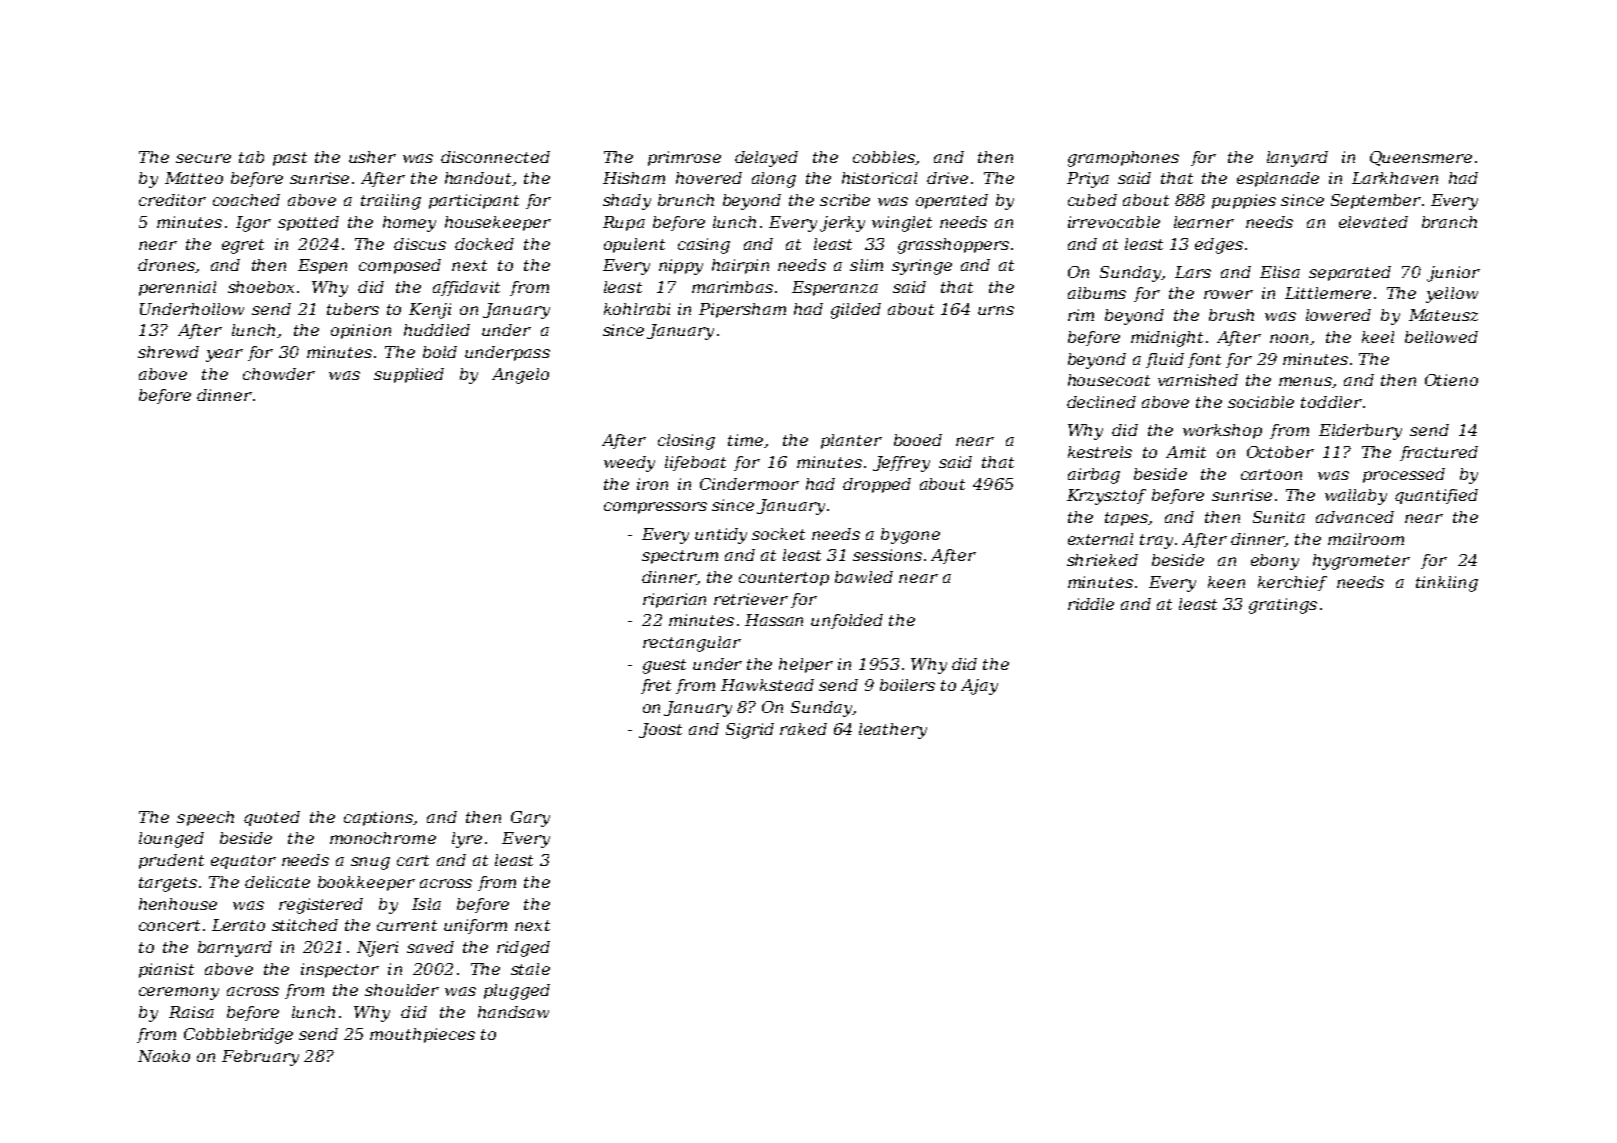 Image resolution: width=1617 pixels, height=1143 pixels. Describe the element at coordinates (530, 969) in the screenshot. I see `stale` at that location.
